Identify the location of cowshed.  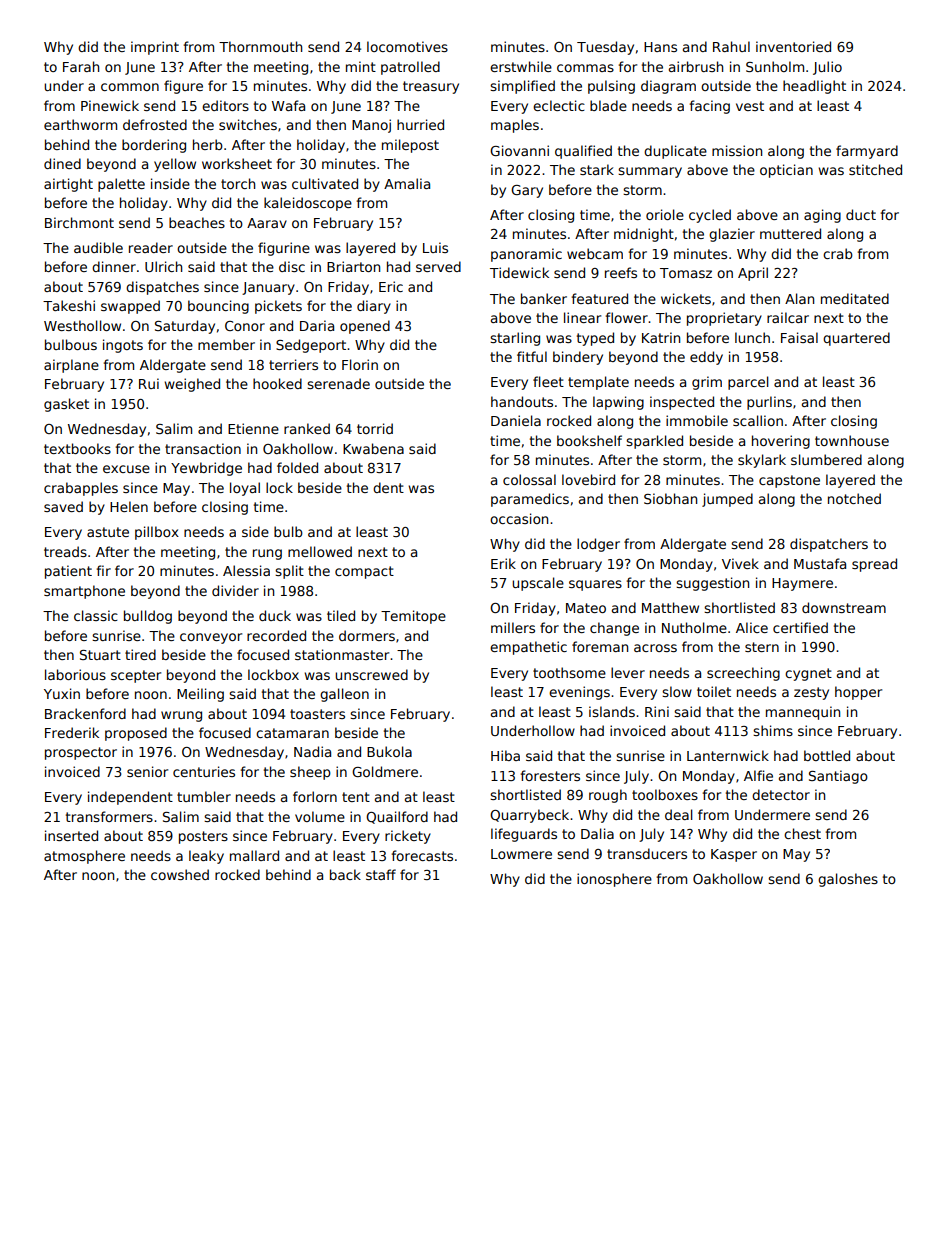
(180, 874).
